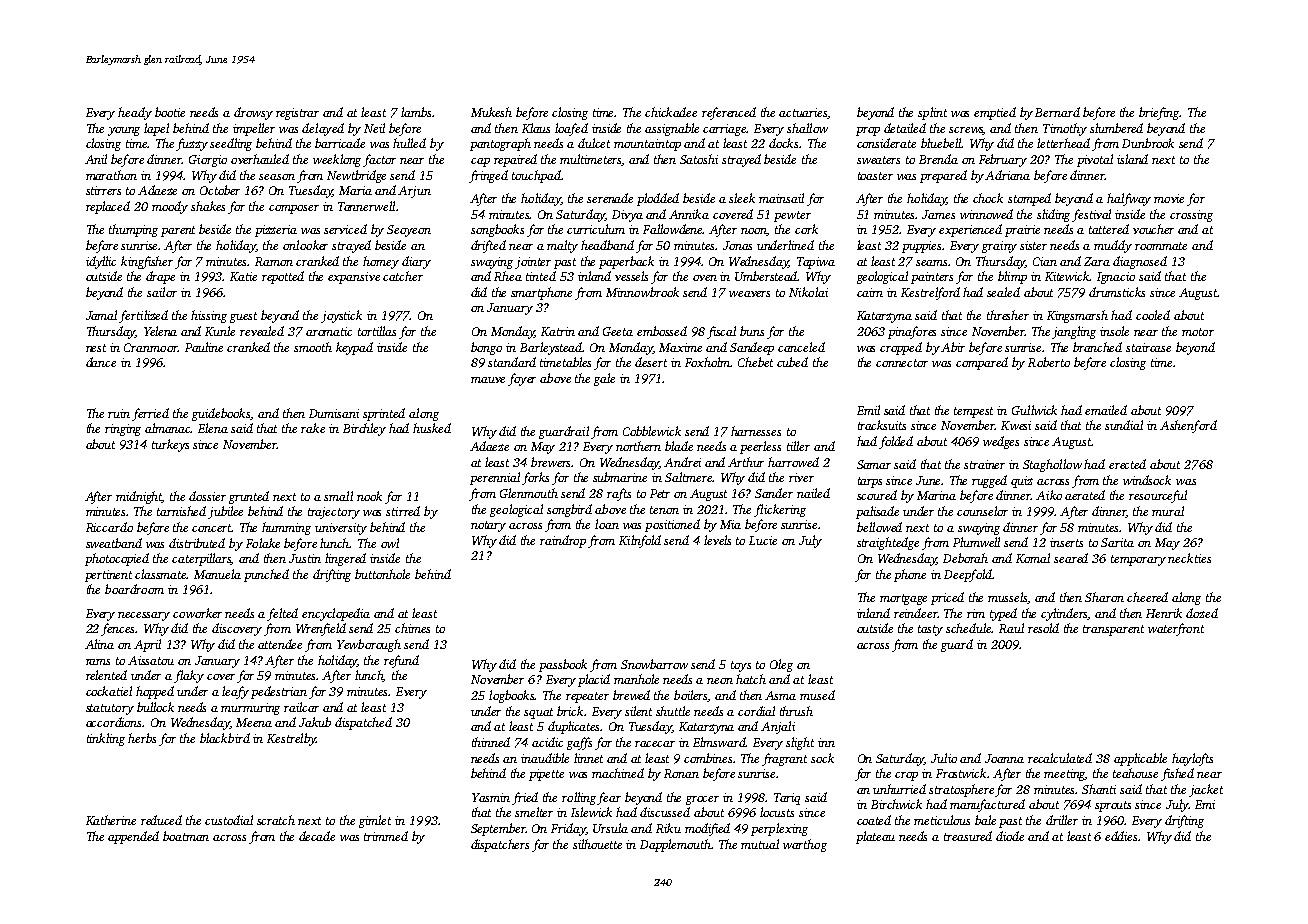 This screenshot has width=1308, height=924. Describe the element at coordinates (944, 758) in the screenshot. I see `Julio` at that location.
